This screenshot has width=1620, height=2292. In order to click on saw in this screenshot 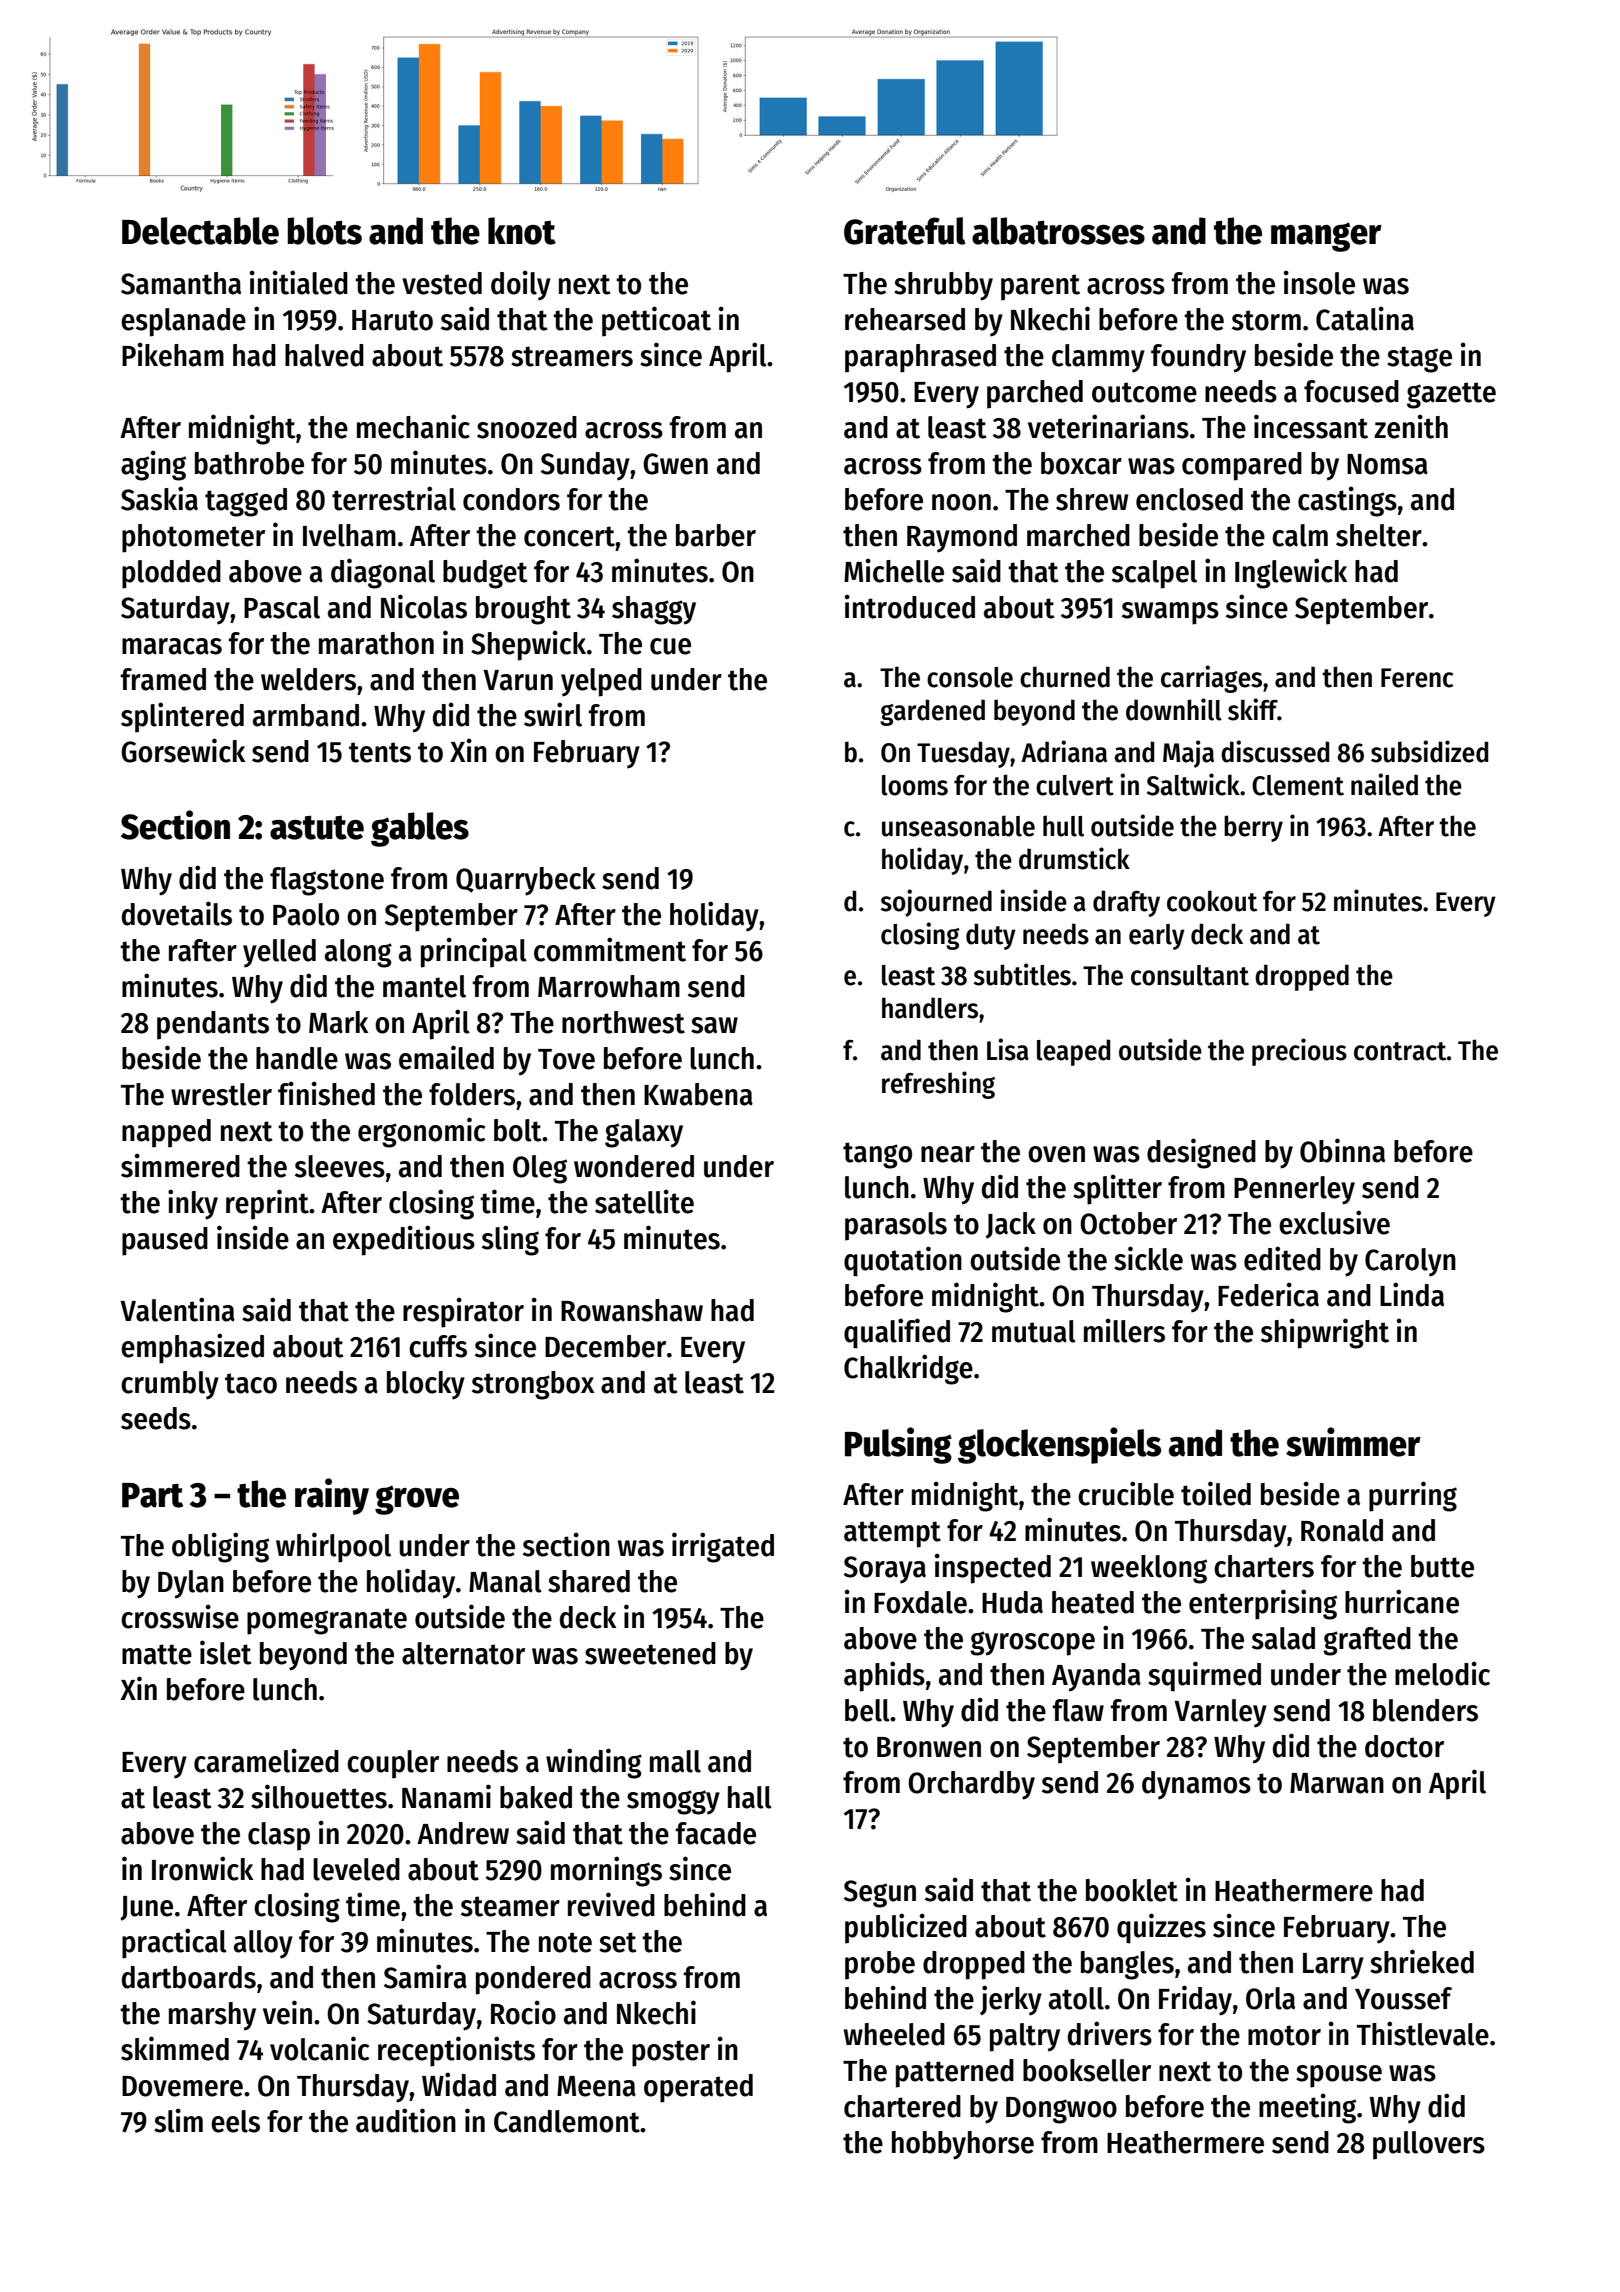, I will do `click(714, 1025)`.
